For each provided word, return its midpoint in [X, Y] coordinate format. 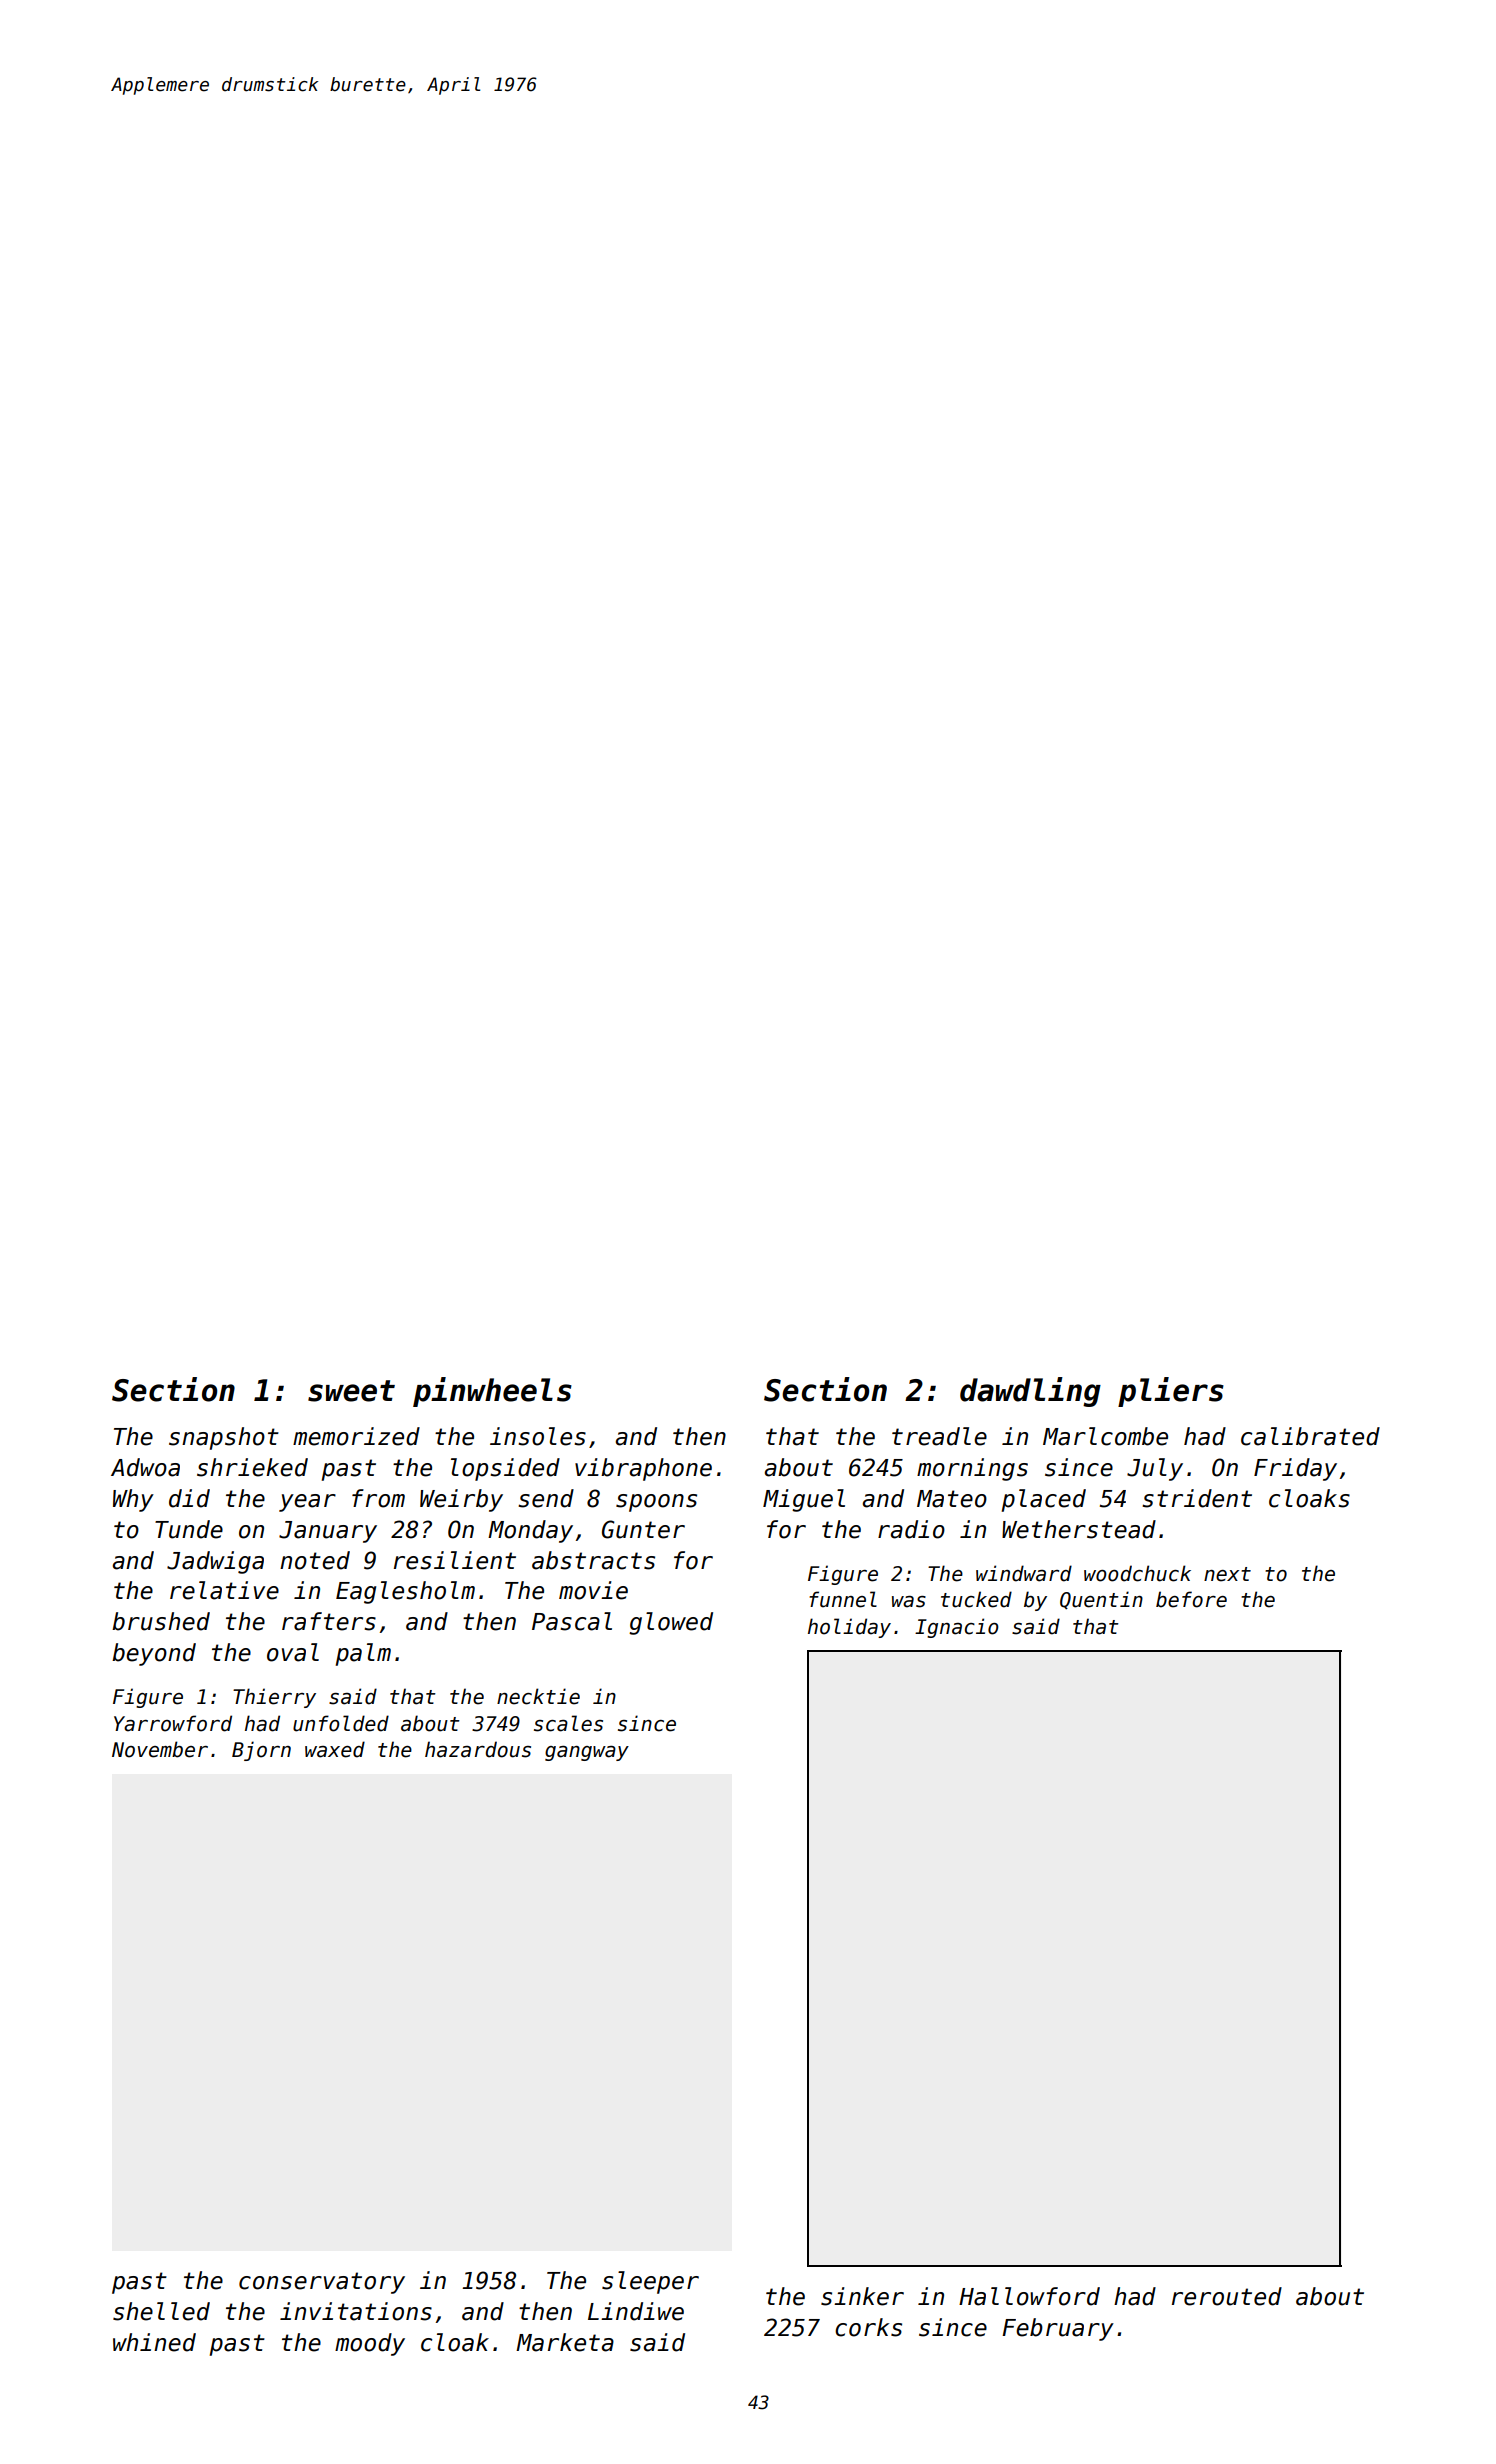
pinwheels [492, 1392]
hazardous [478, 1749]
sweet [351, 1391]
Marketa [565, 2342]
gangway [587, 1753]
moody [370, 2344]
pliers [1171, 1392]
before [1191, 1599]
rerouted [1227, 2296]
